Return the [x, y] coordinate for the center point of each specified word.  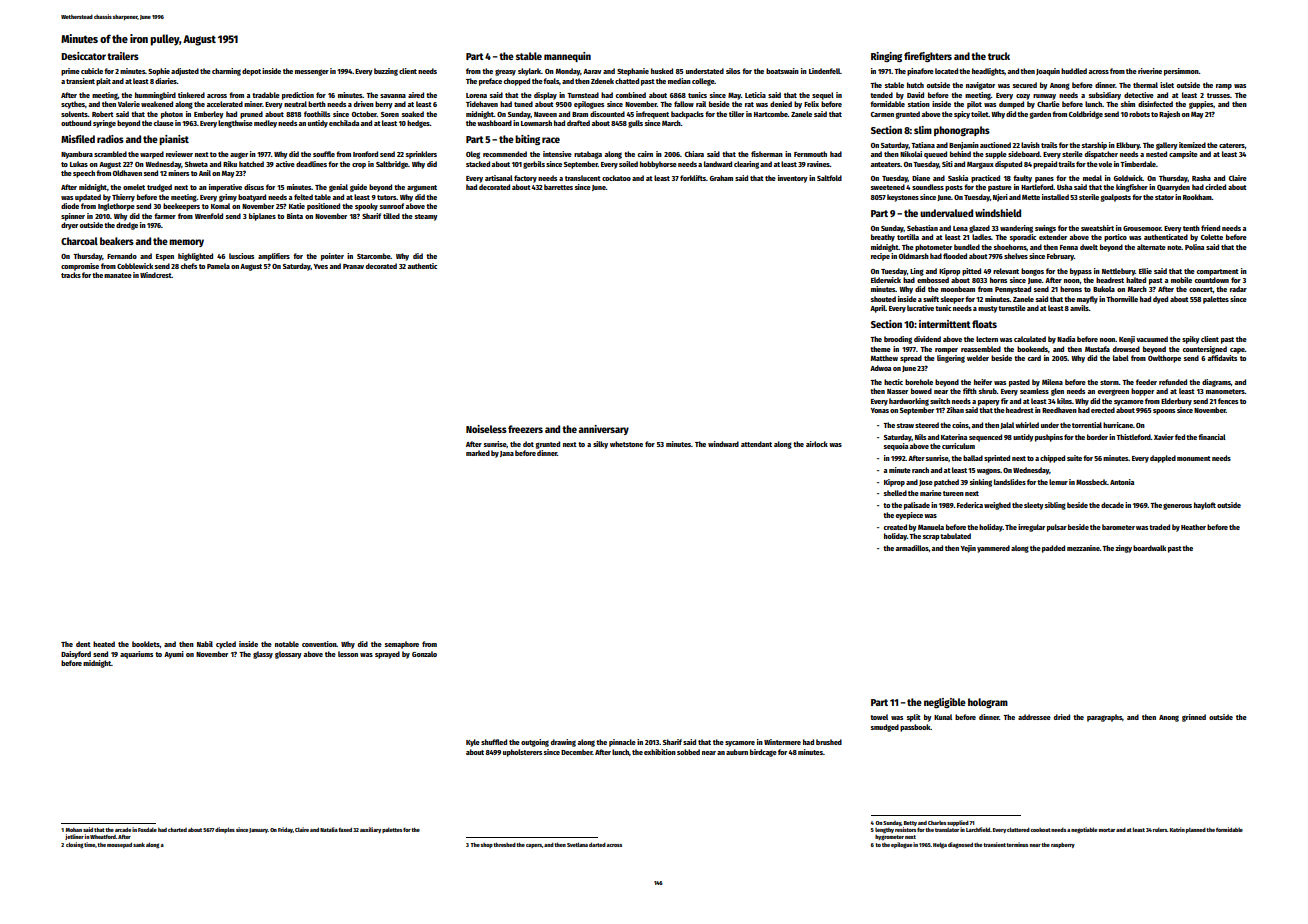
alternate [1151, 247]
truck [999, 56]
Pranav [353, 266]
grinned [1194, 718]
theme [880, 349]
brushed [829, 742]
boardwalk [1149, 548]
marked [478, 453]
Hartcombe [771, 114]
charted [177, 829]
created [895, 527]
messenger [312, 72]
